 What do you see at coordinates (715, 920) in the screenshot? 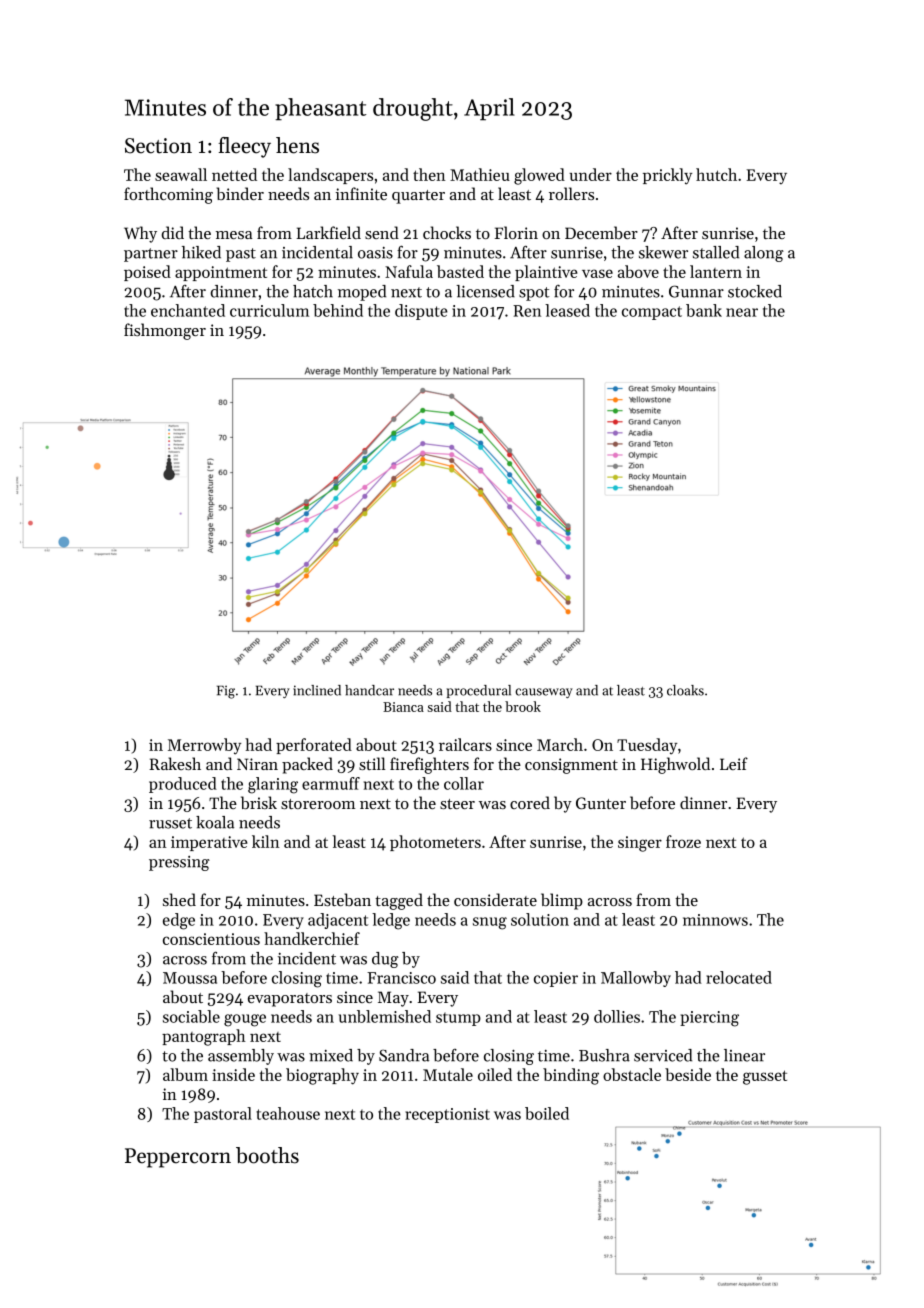
I see `minnows` at bounding box center [715, 920].
